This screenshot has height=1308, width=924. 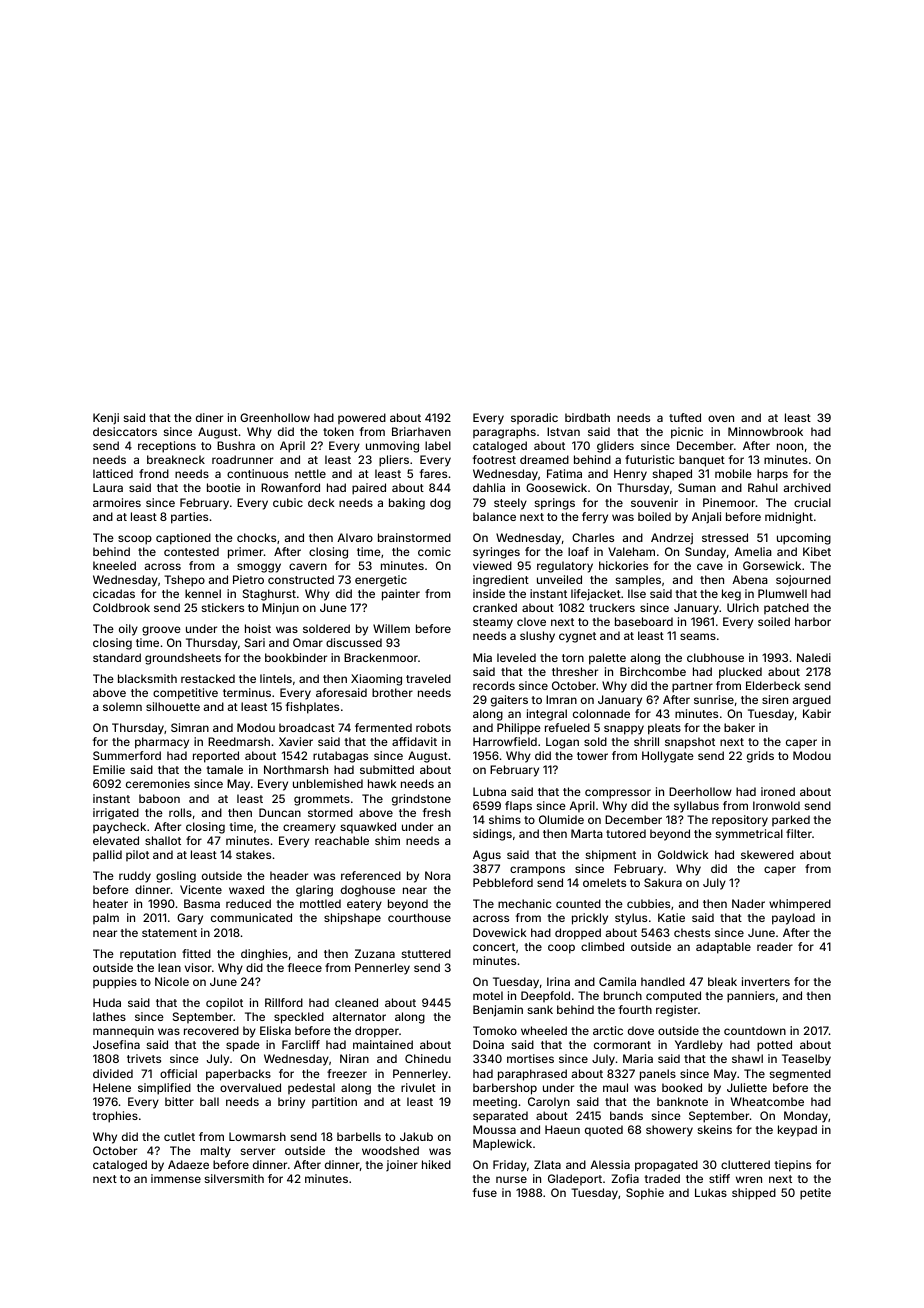 I want to click on fuse, so click(x=485, y=1192).
